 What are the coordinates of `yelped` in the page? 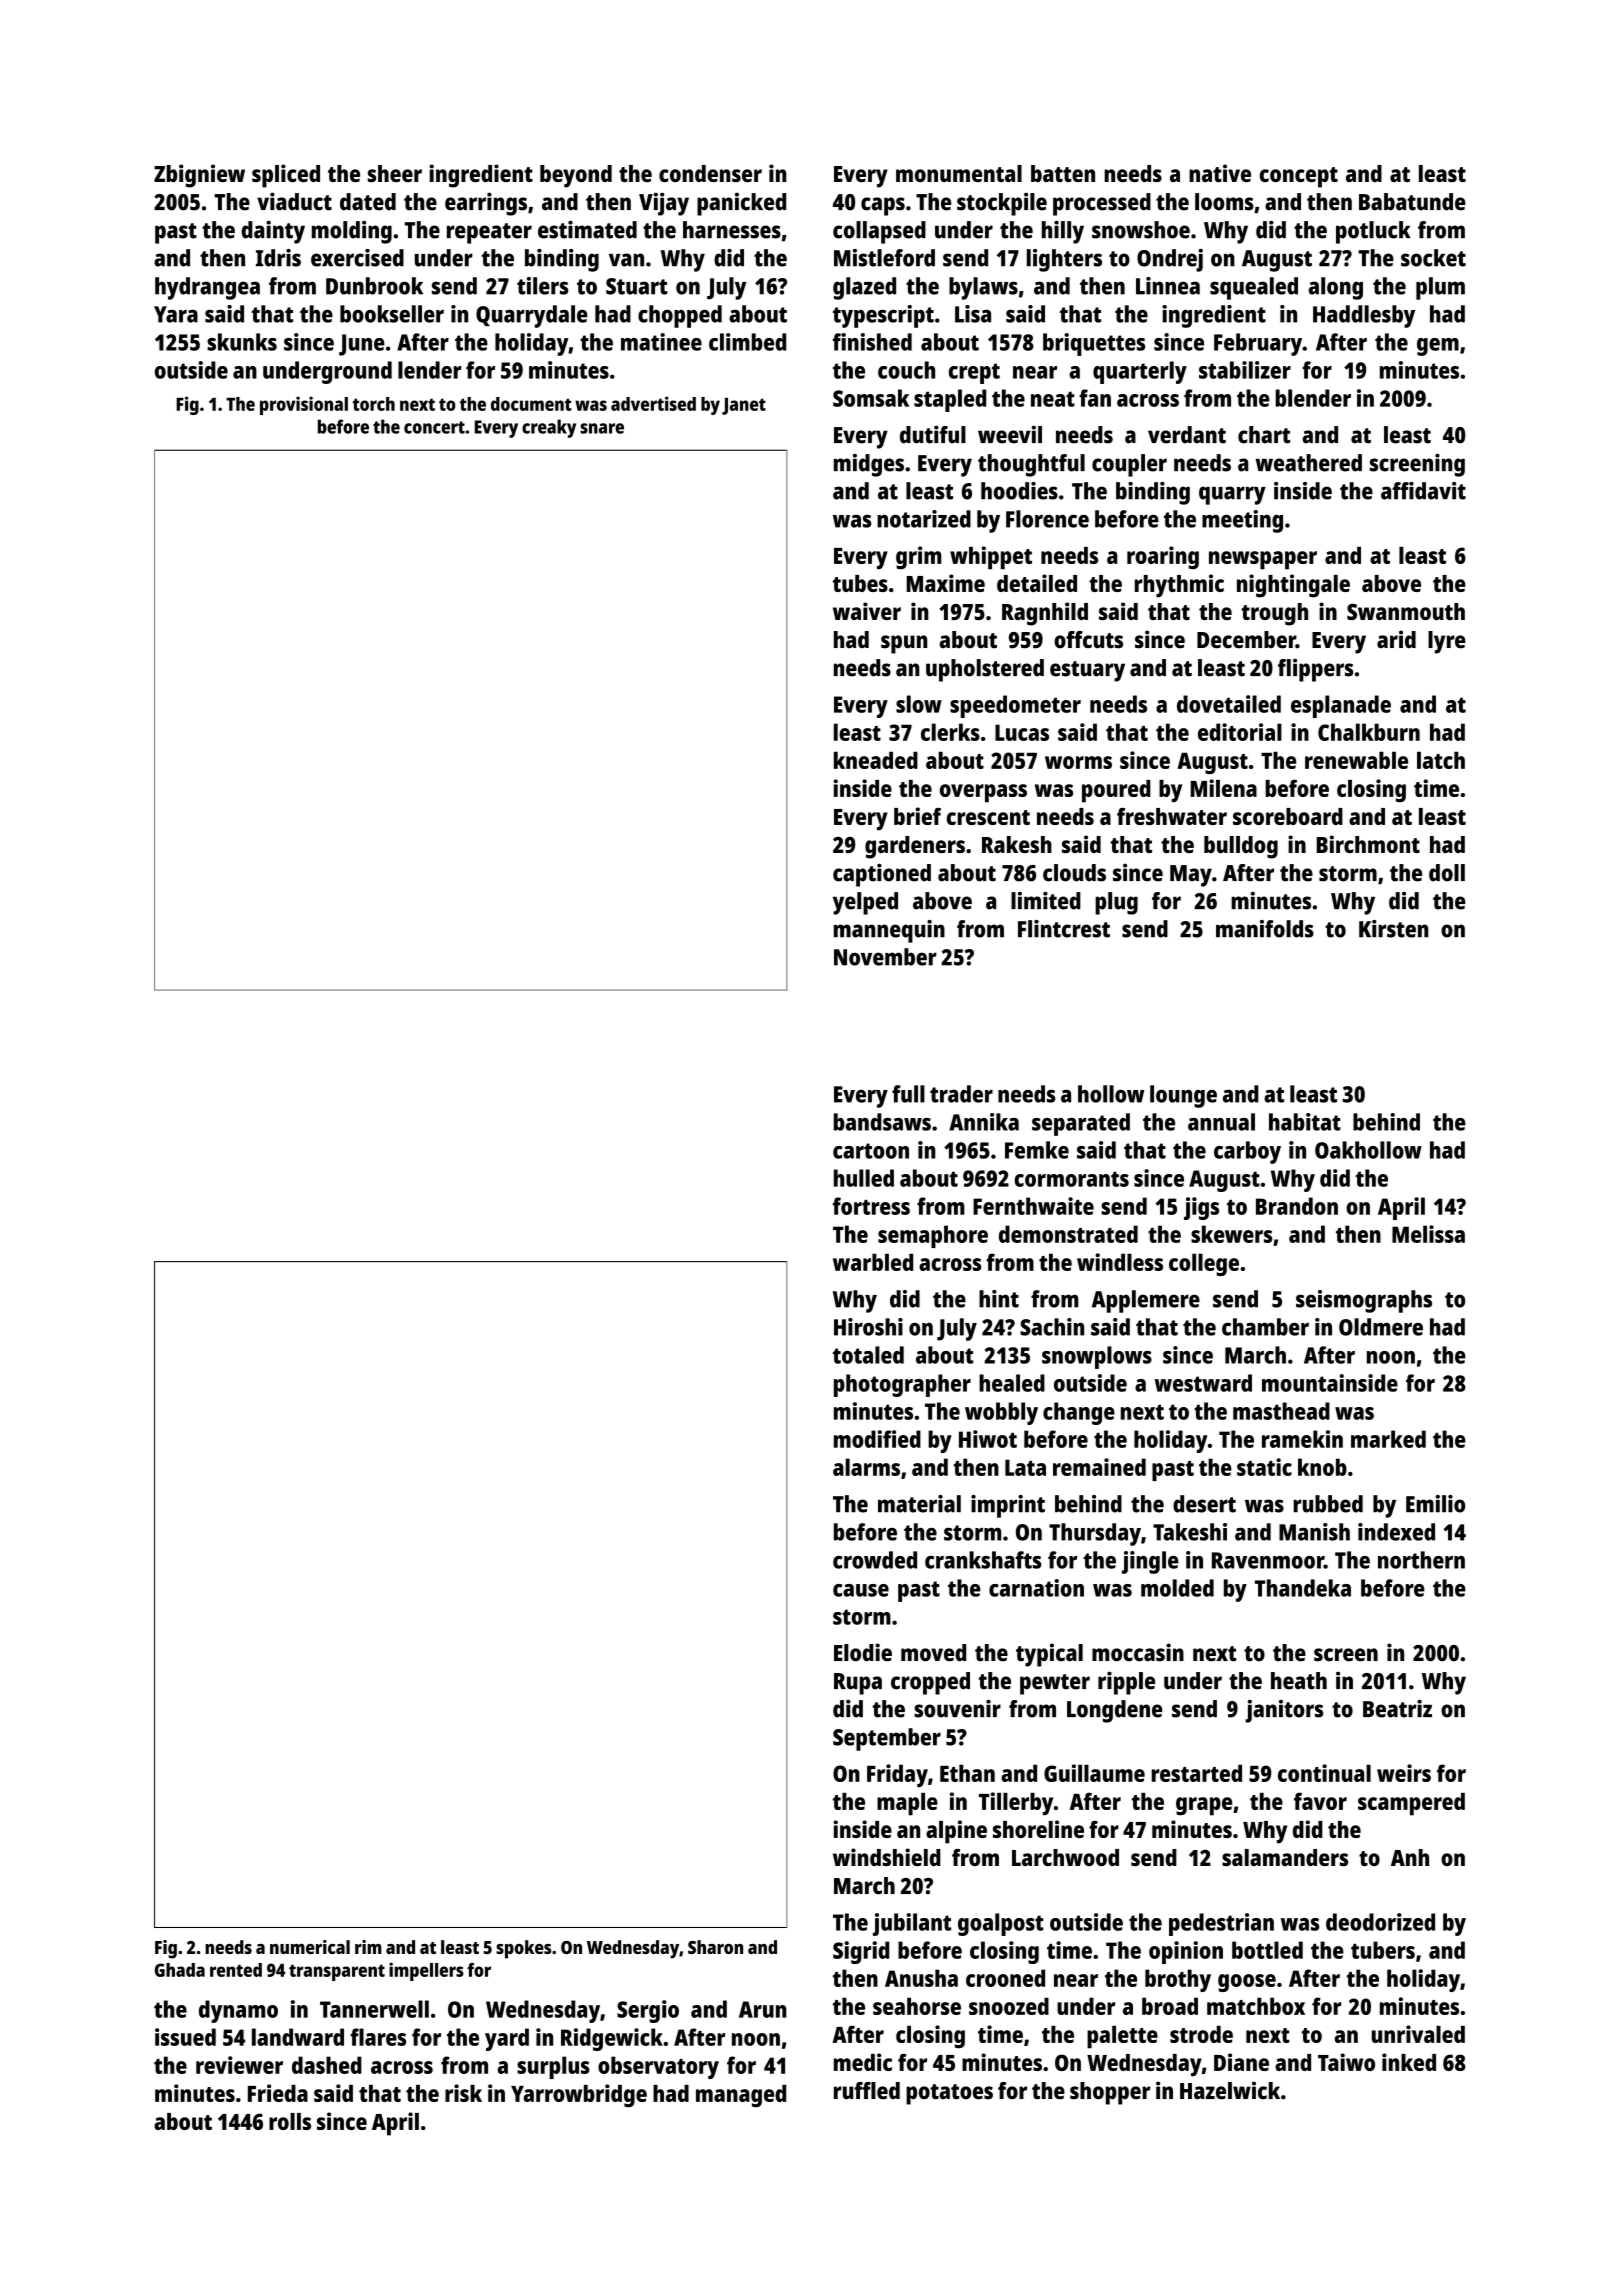 It's located at (865, 903).
